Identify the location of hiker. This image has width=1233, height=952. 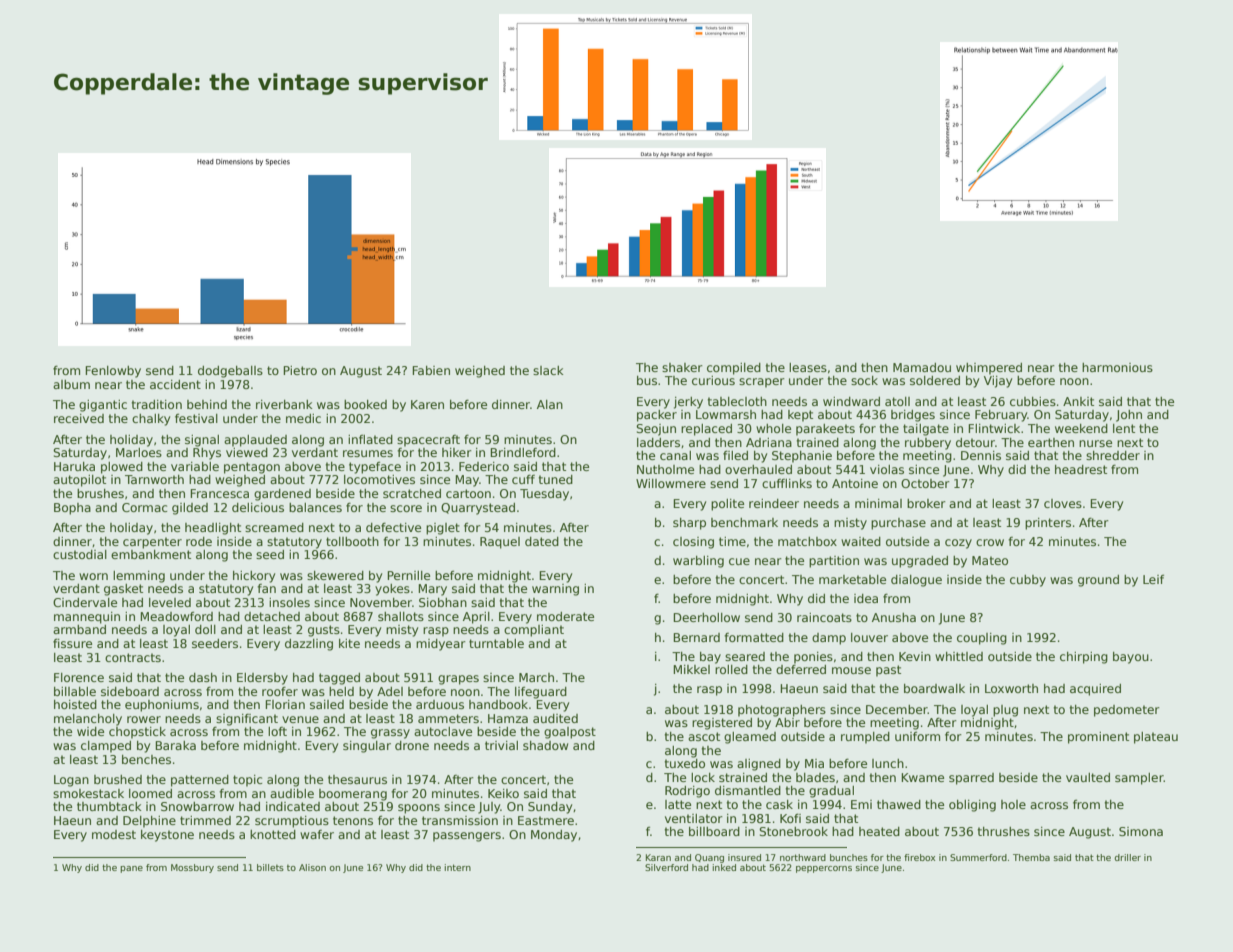
(457, 452).
